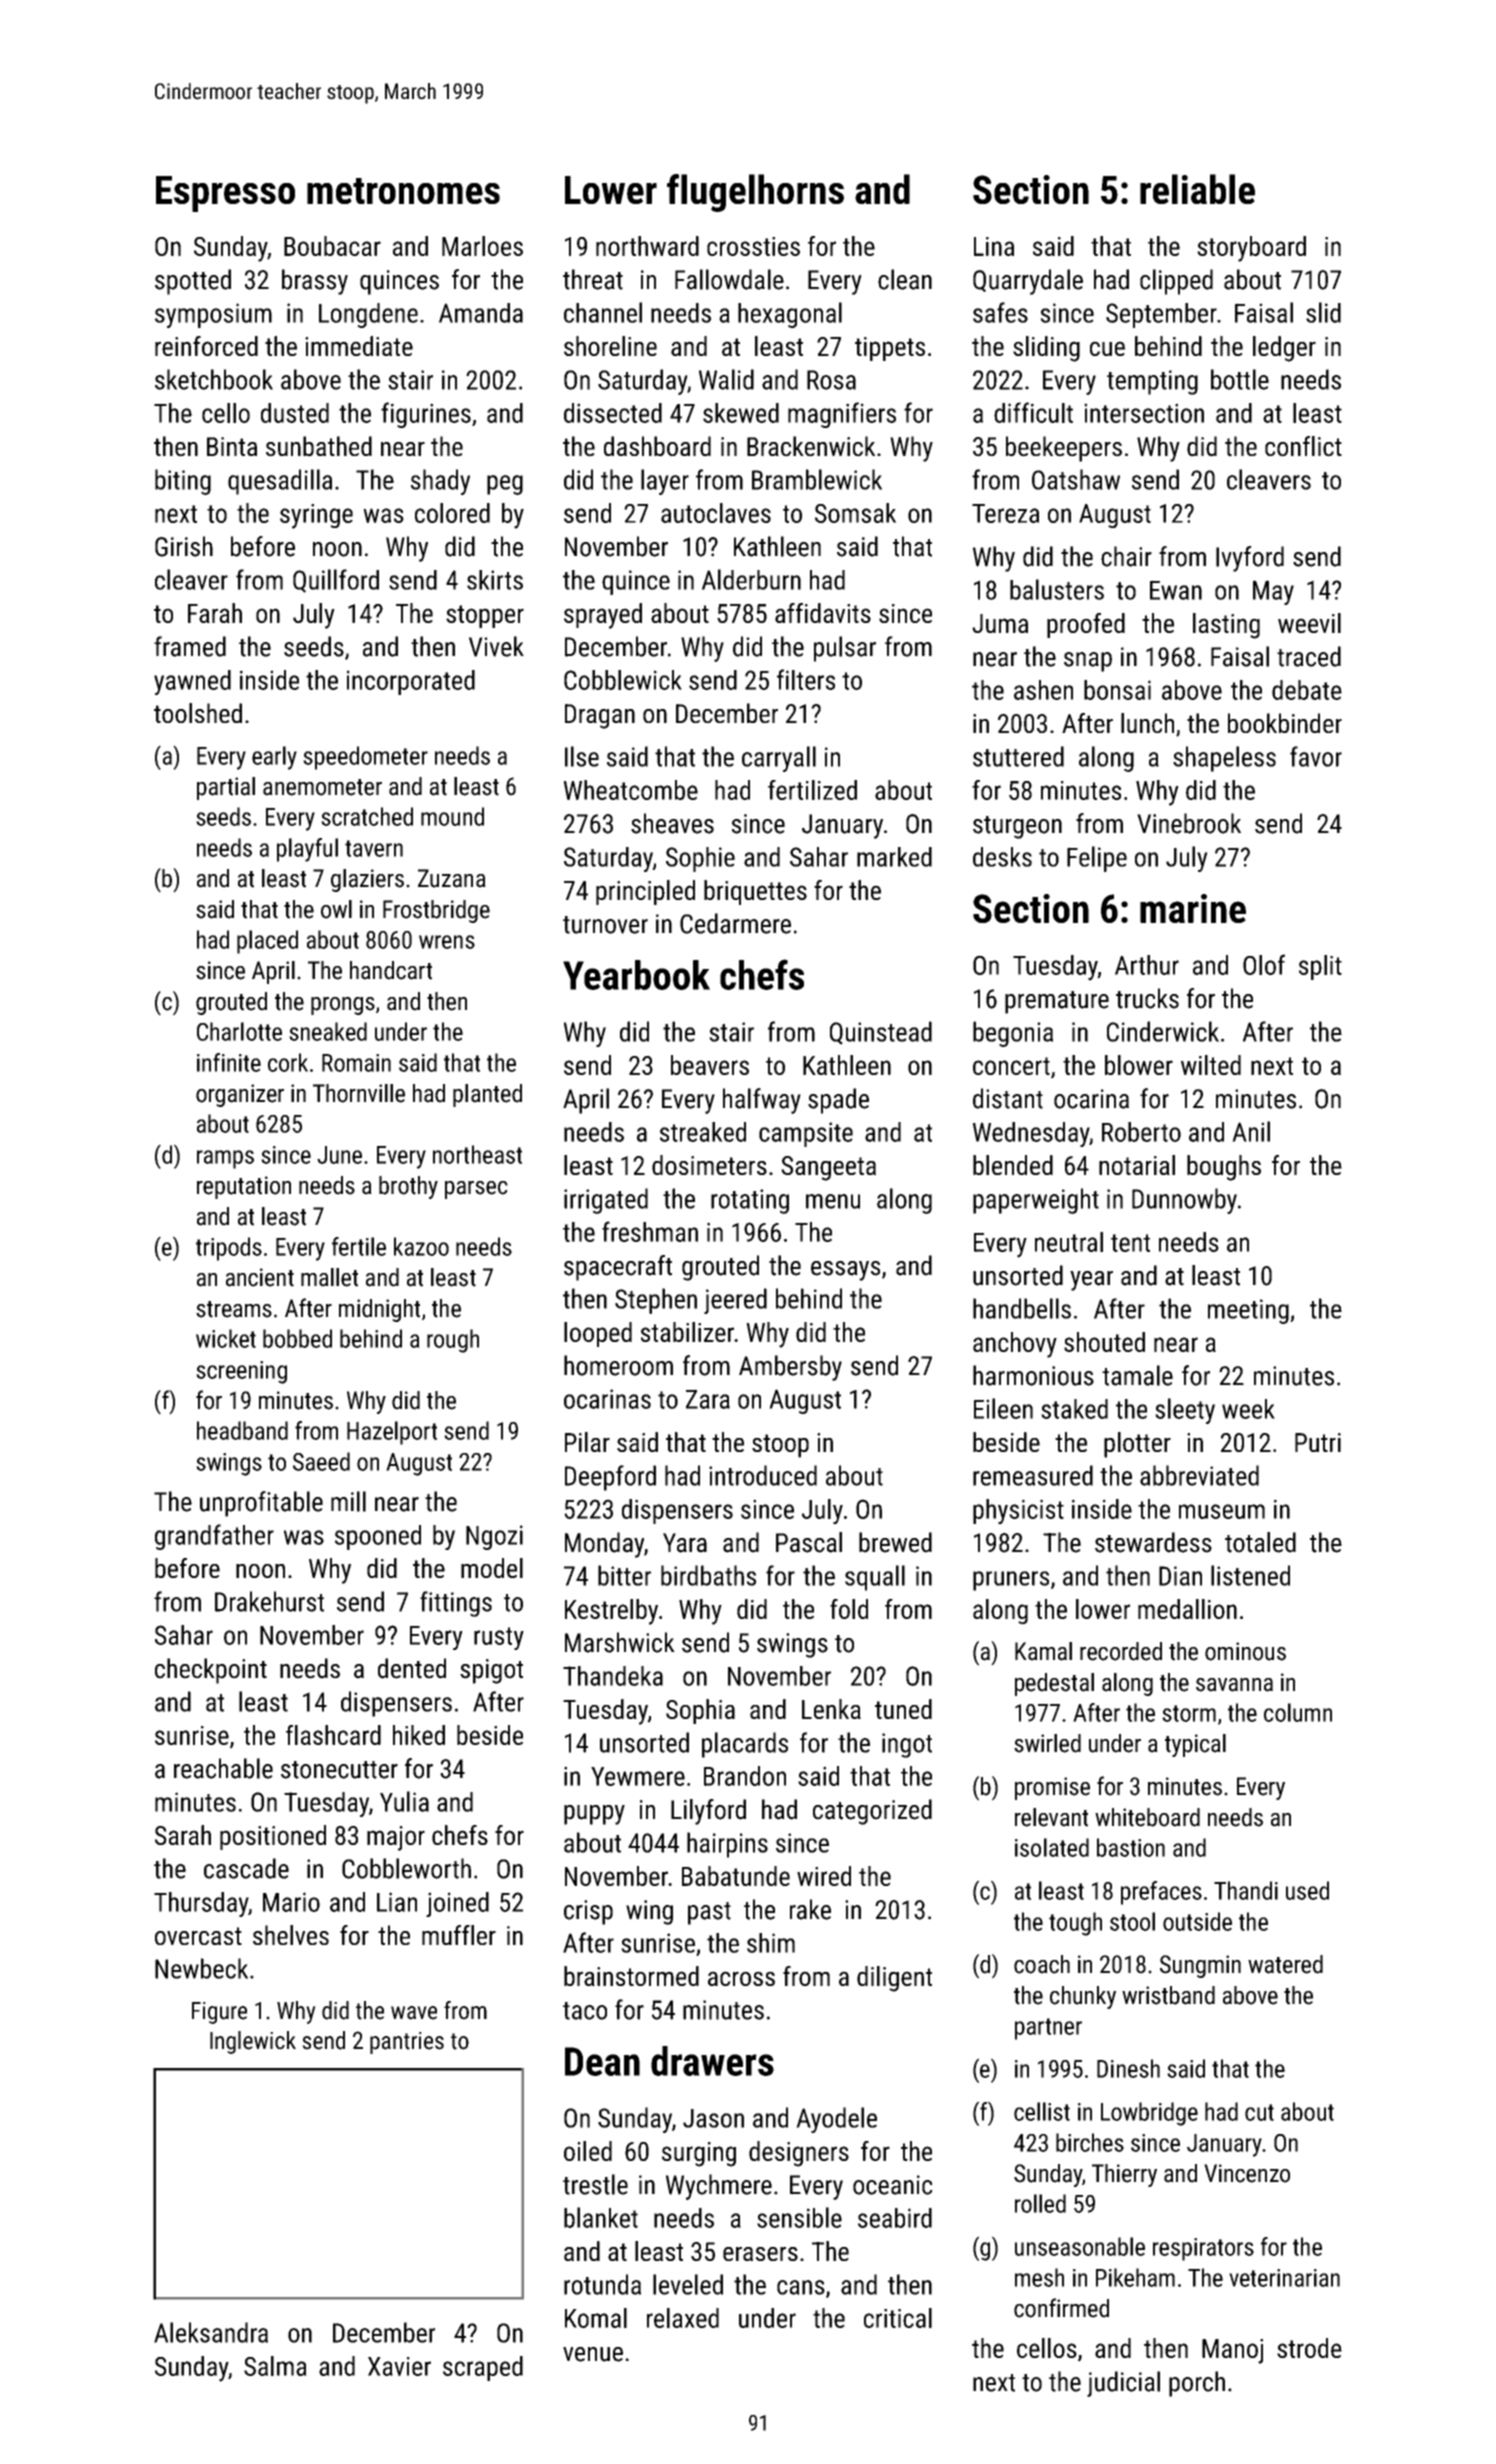 The height and width of the screenshot is (2464, 1496). I want to click on shady, so click(440, 482).
